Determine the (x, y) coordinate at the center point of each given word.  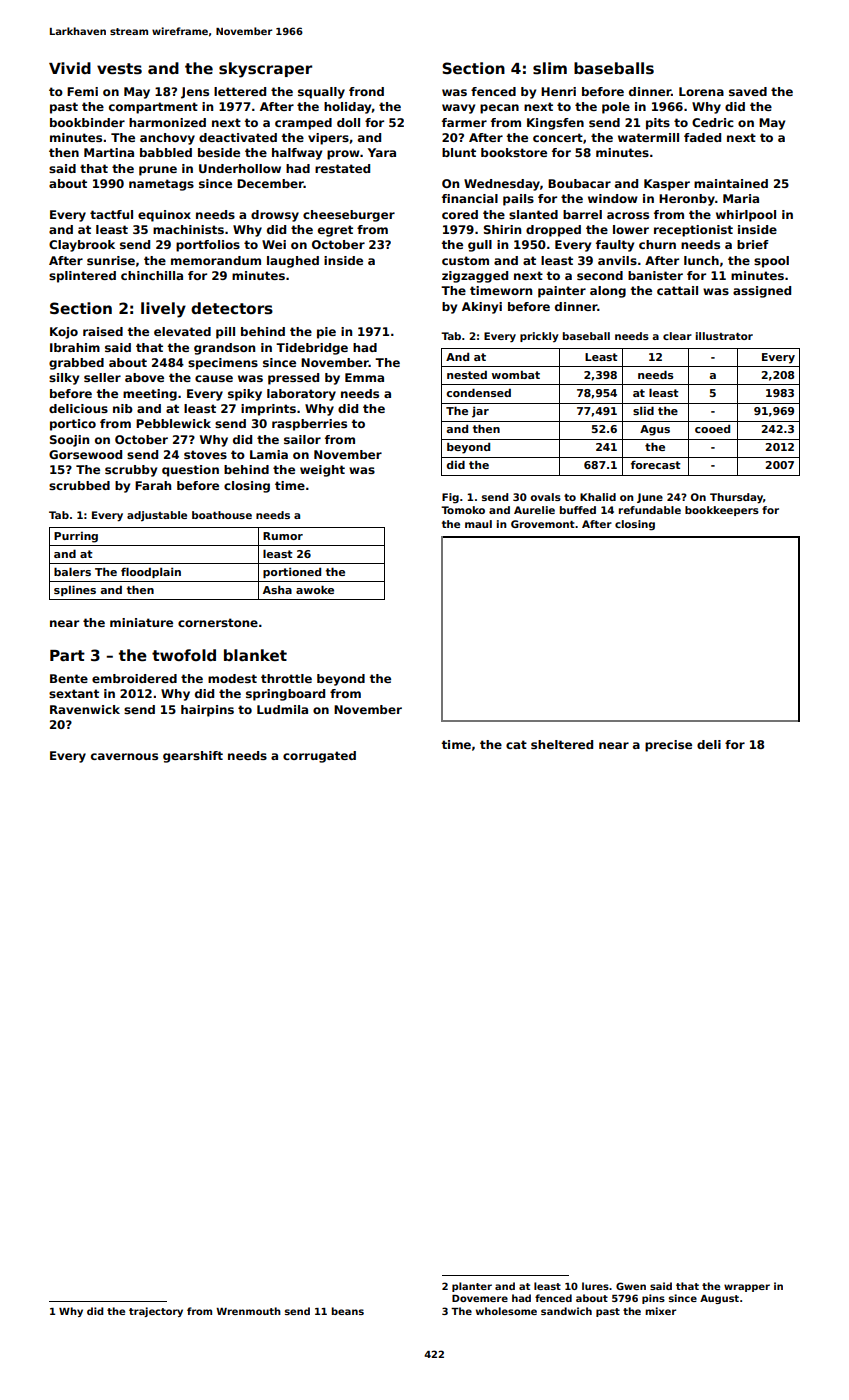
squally (321, 93)
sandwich (566, 1311)
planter (472, 1287)
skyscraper (265, 70)
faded (702, 137)
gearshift (193, 757)
